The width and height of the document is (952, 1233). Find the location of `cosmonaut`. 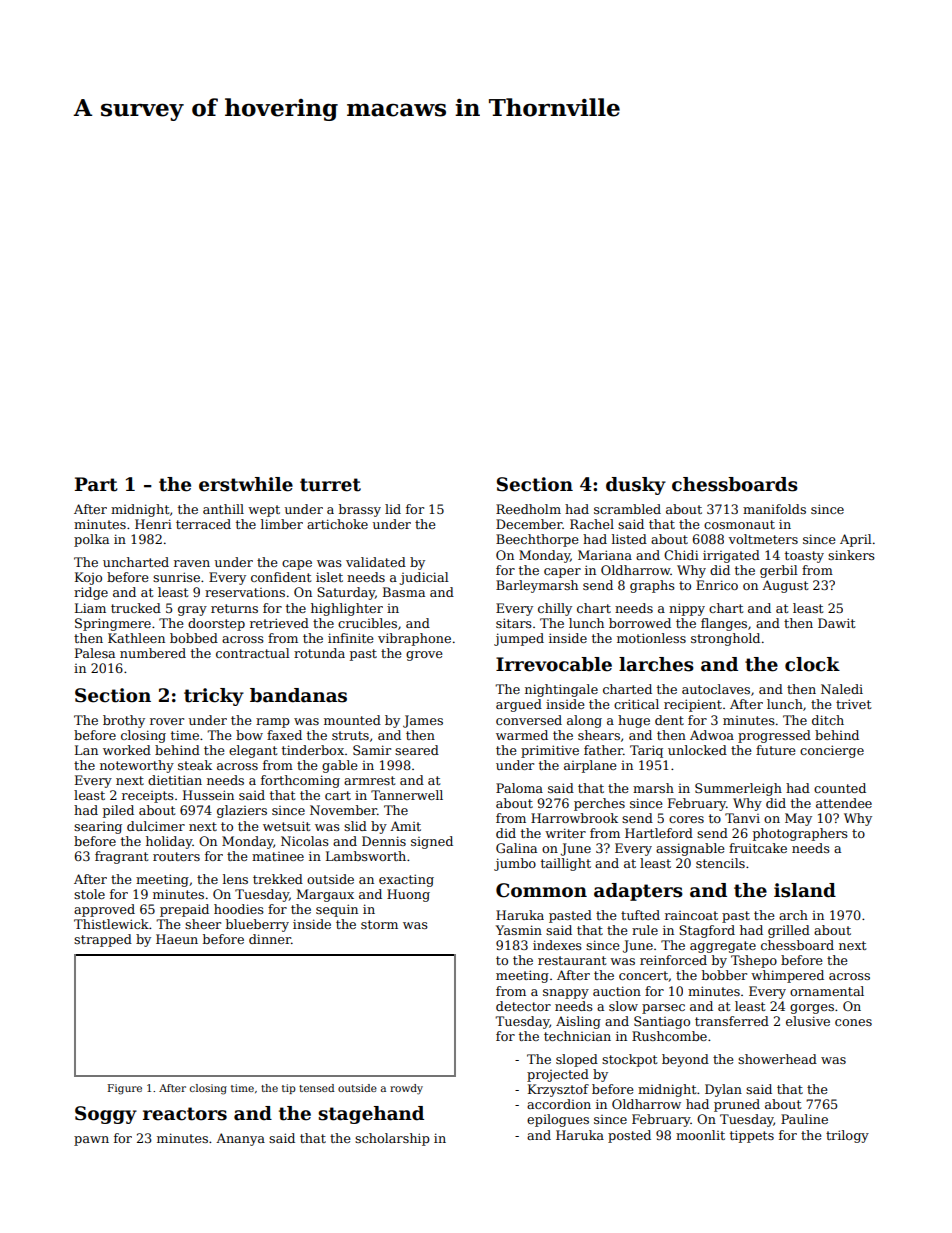

cosmonaut is located at coordinates (739, 524).
